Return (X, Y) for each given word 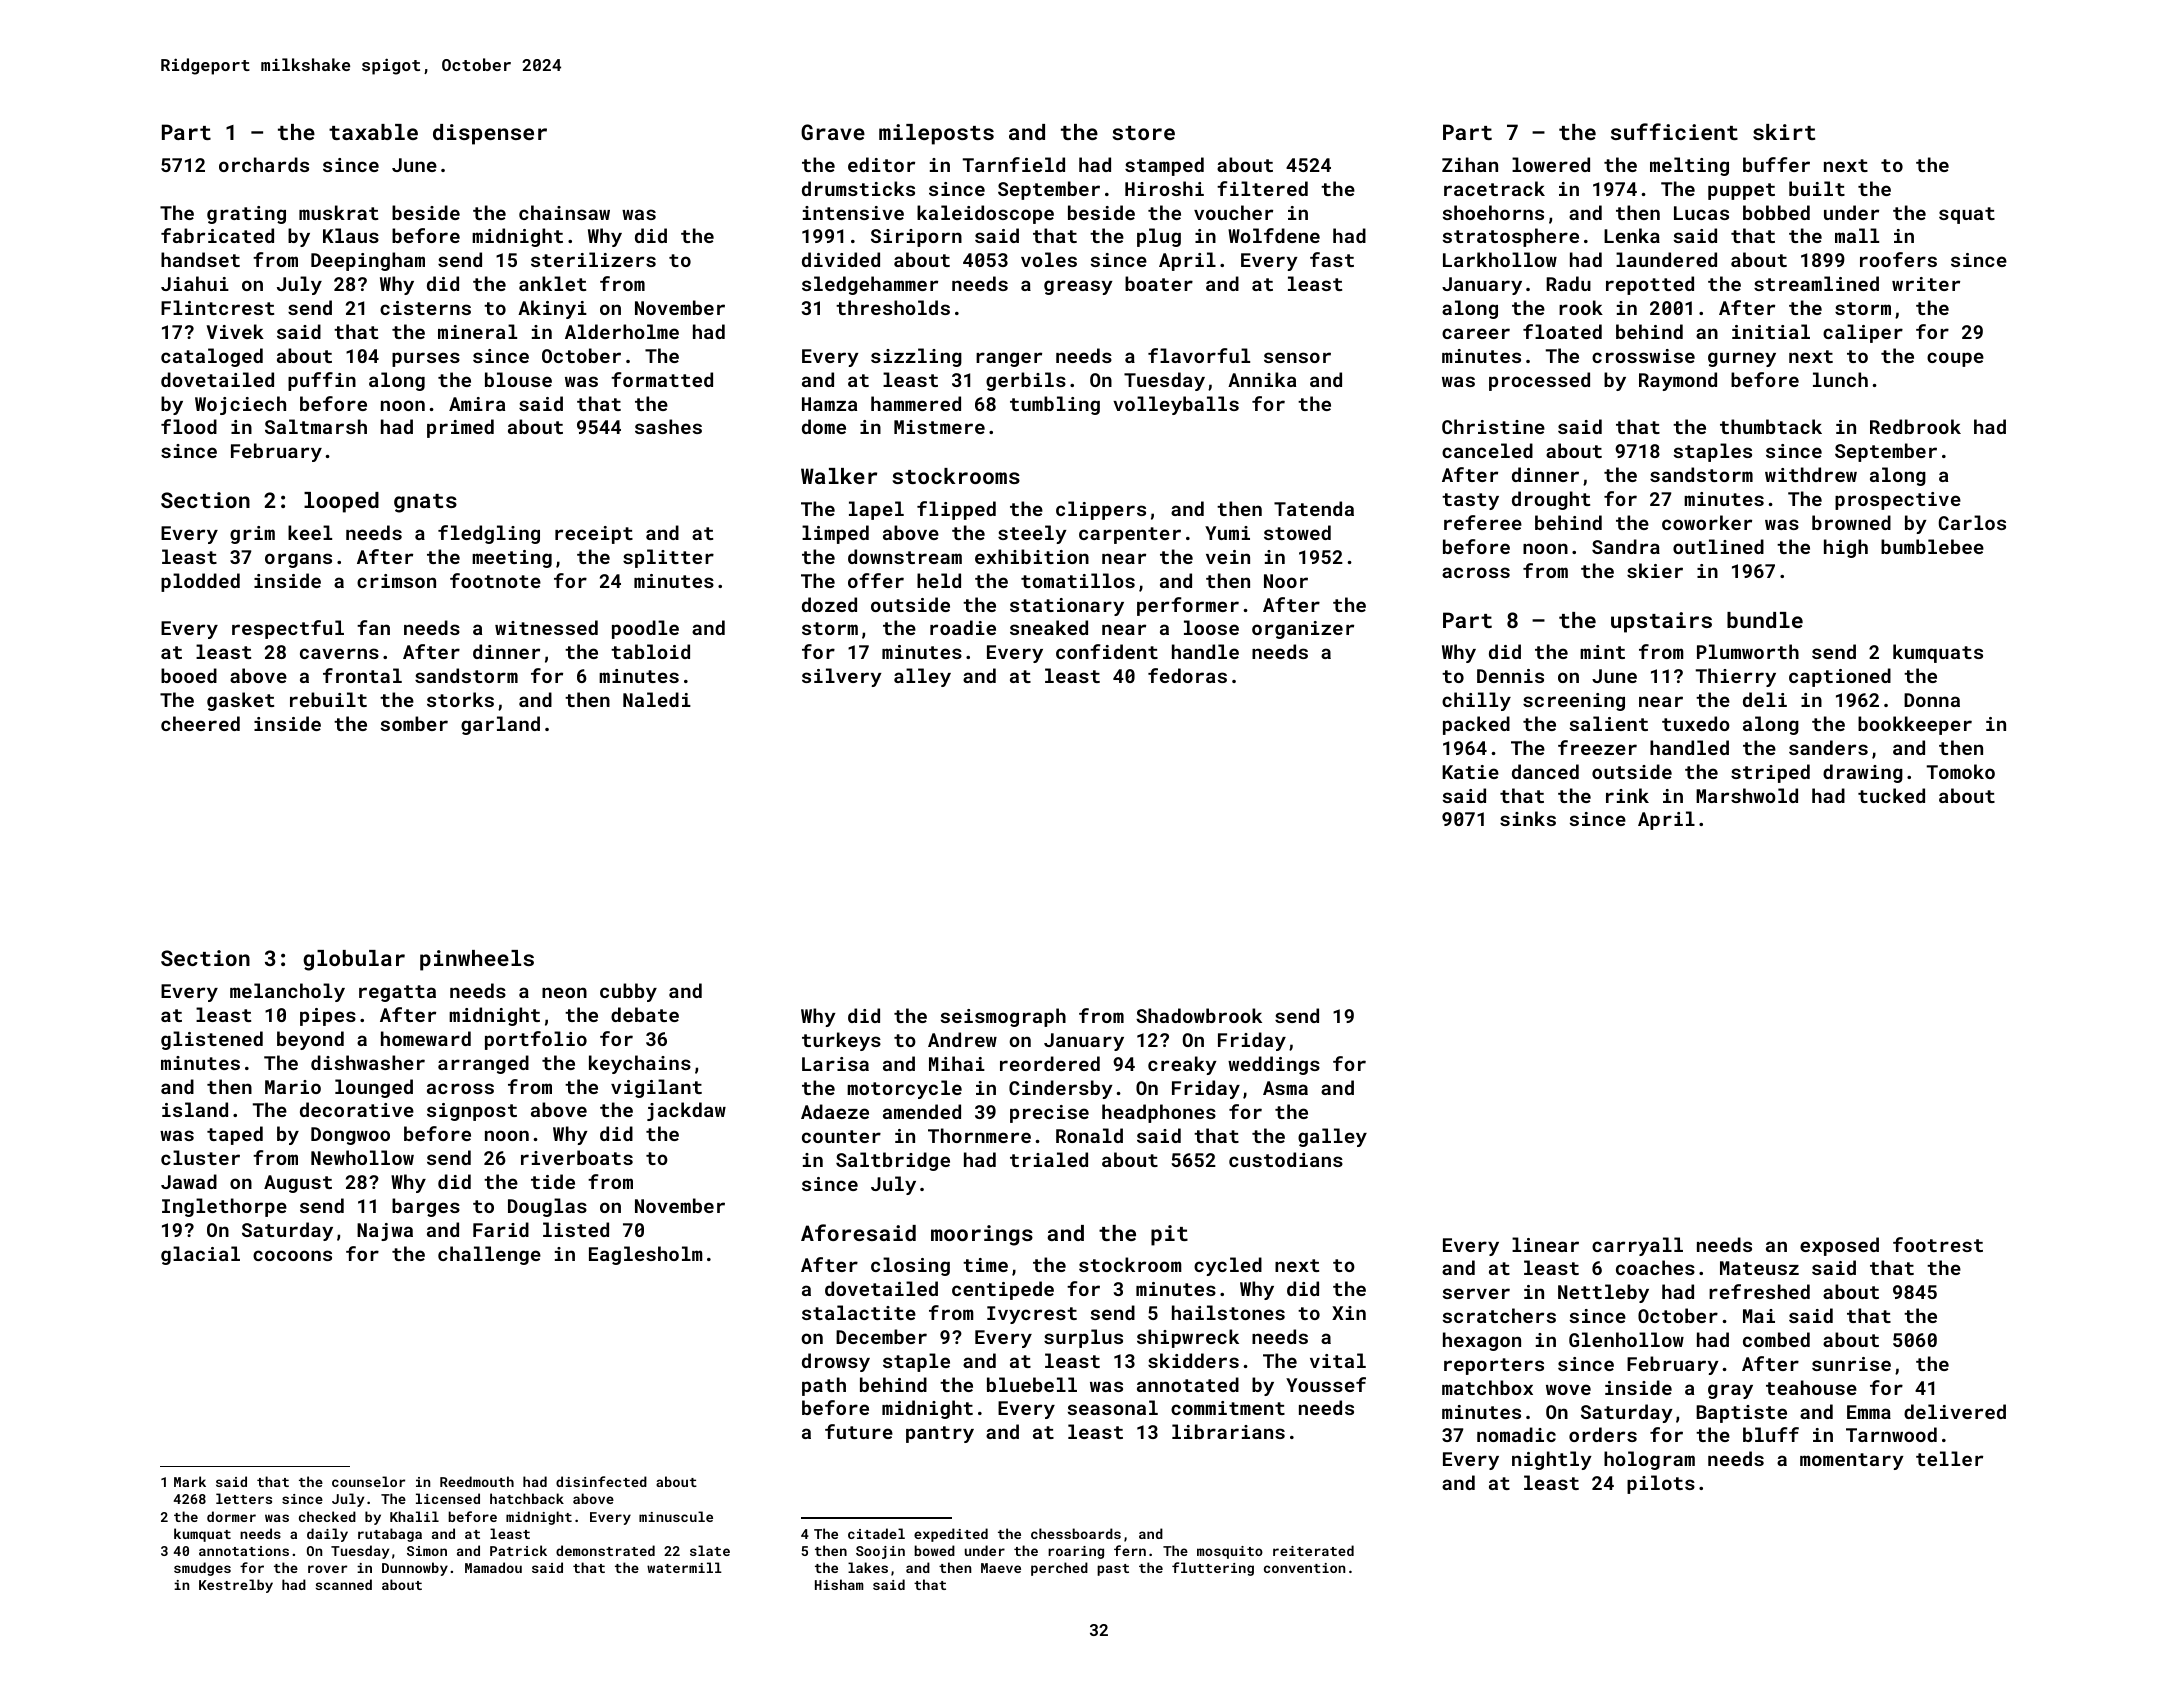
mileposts (936, 134)
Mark (190, 1481)
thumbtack (1771, 426)
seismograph (1003, 1017)
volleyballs (1176, 405)
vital (1338, 1360)
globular (354, 960)
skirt (1784, 132)
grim (252, 535)
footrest (1938, 1244)
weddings (1274, 1065)
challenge (489, 1255)
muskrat (338, 212)
